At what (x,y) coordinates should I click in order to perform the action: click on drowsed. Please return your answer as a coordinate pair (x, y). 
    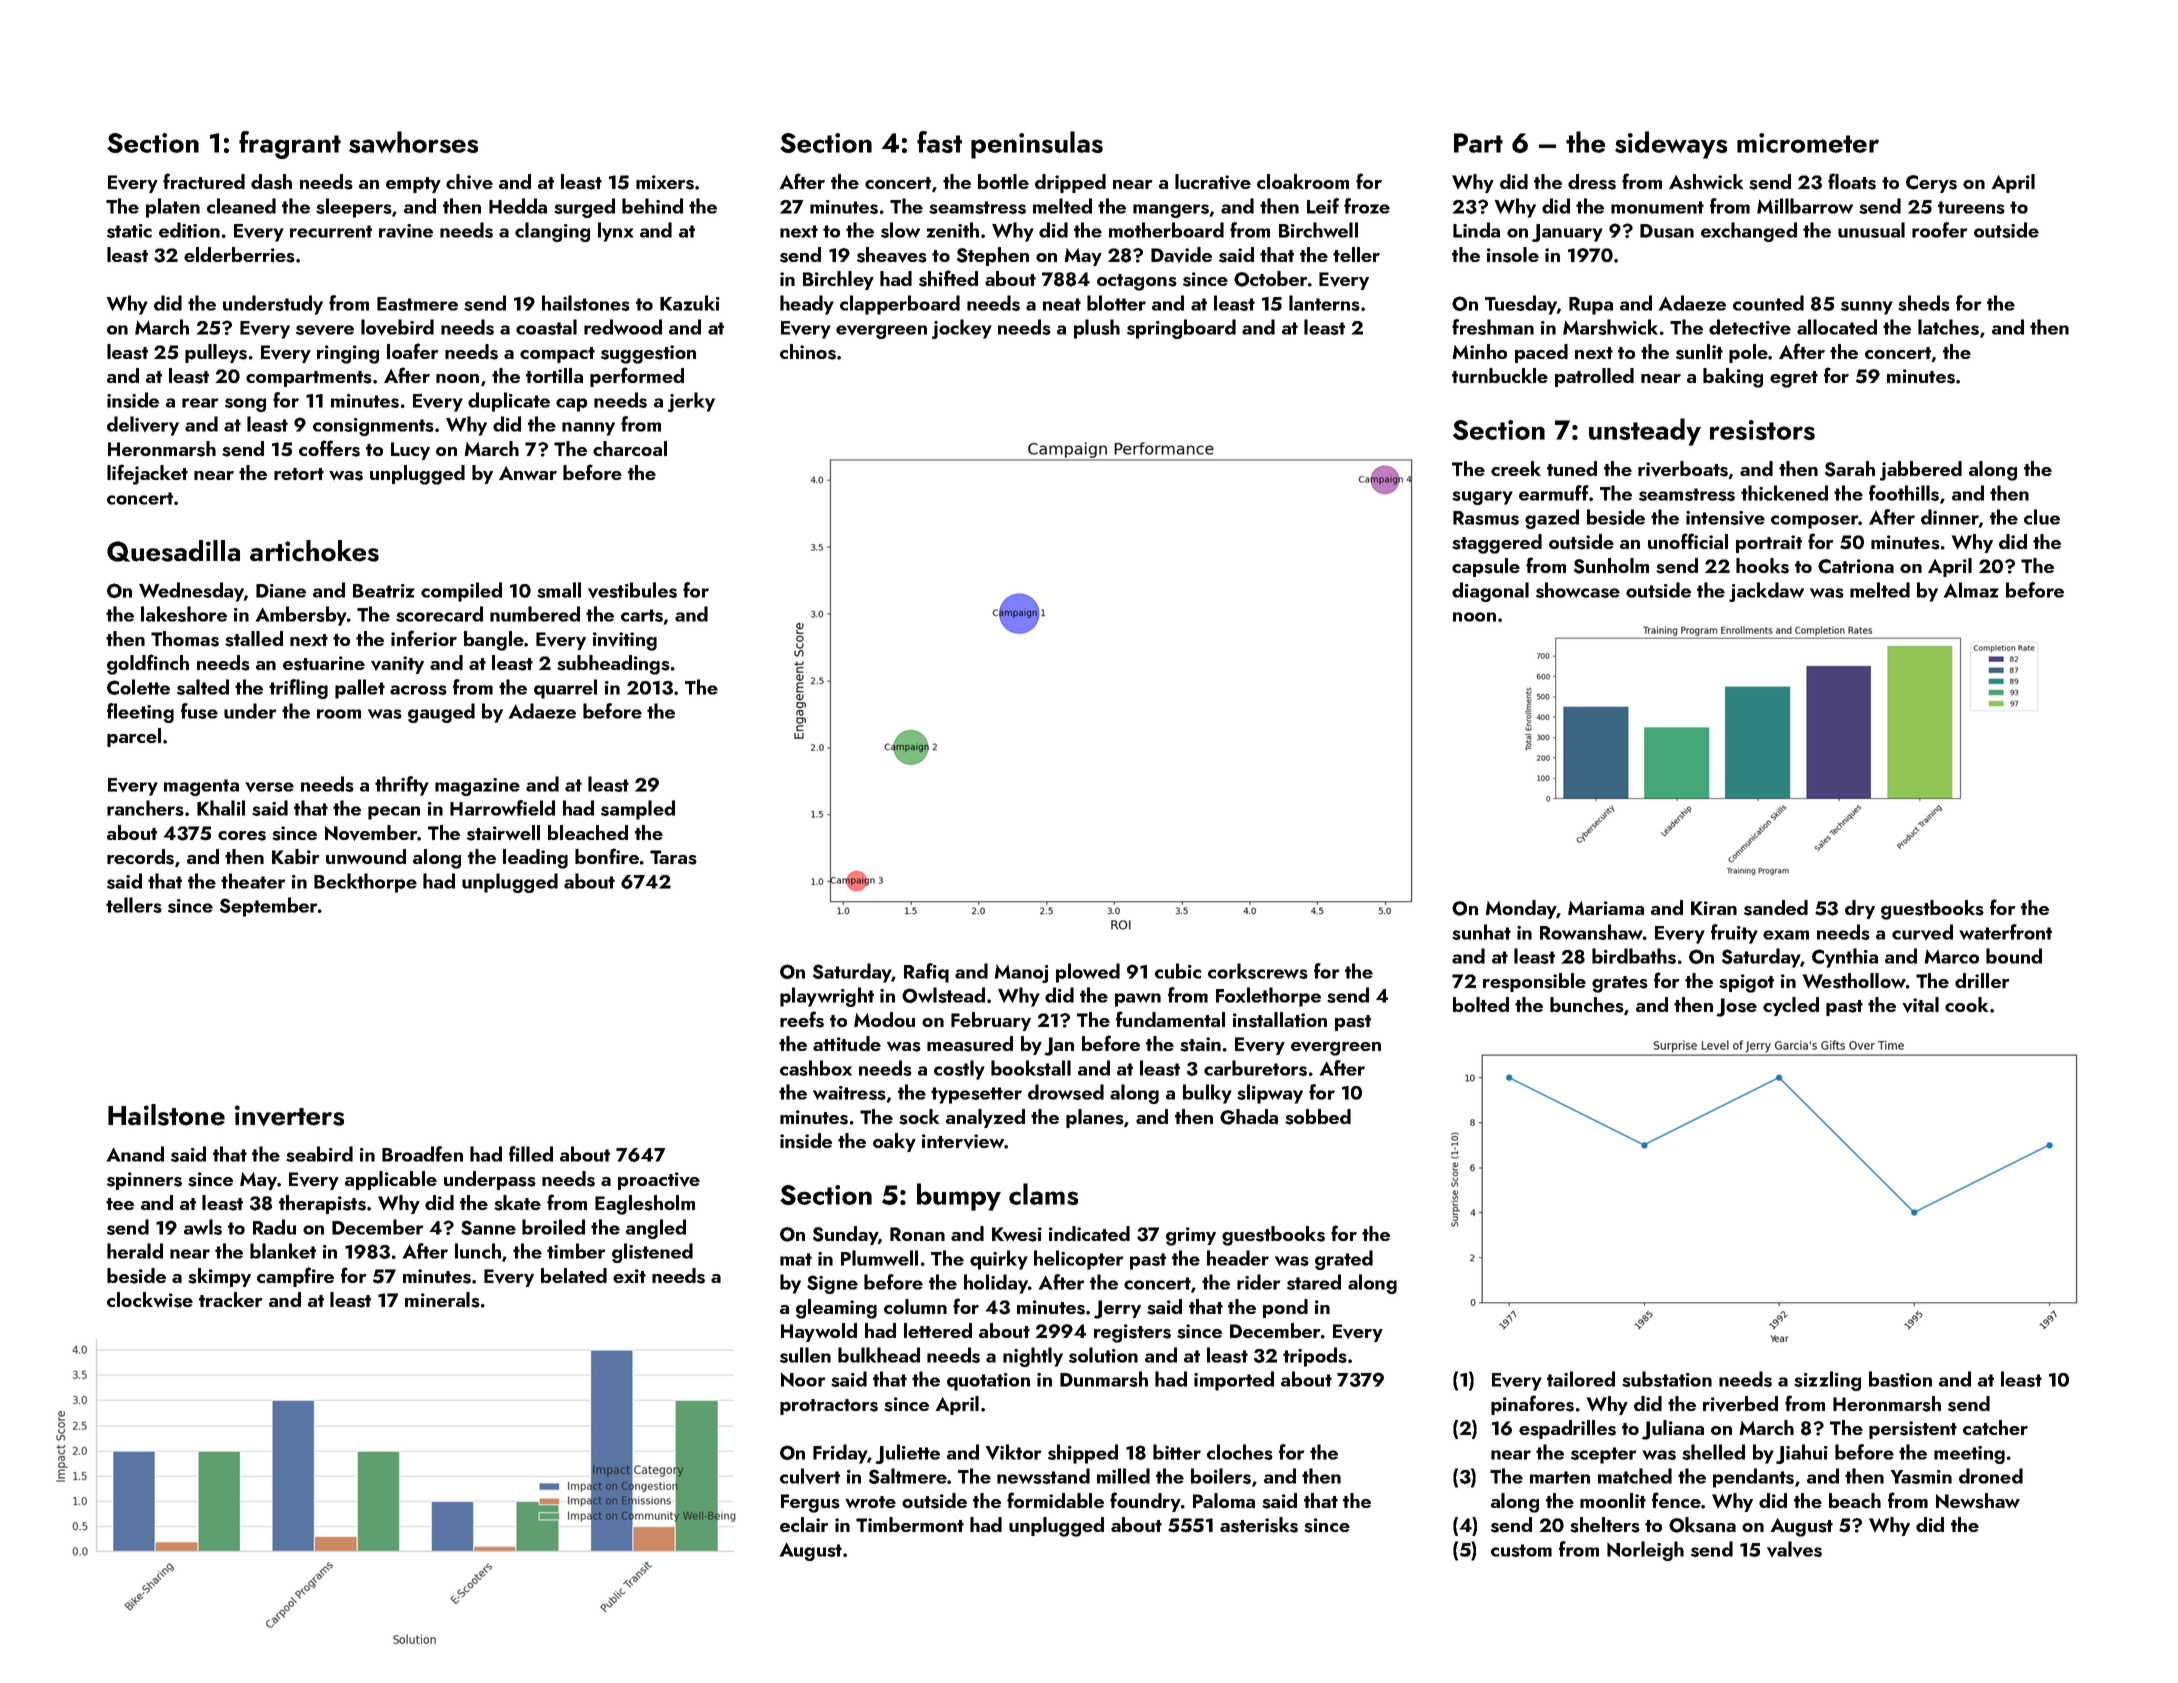
    Looking at the image, I should click on (1066, 1092).
